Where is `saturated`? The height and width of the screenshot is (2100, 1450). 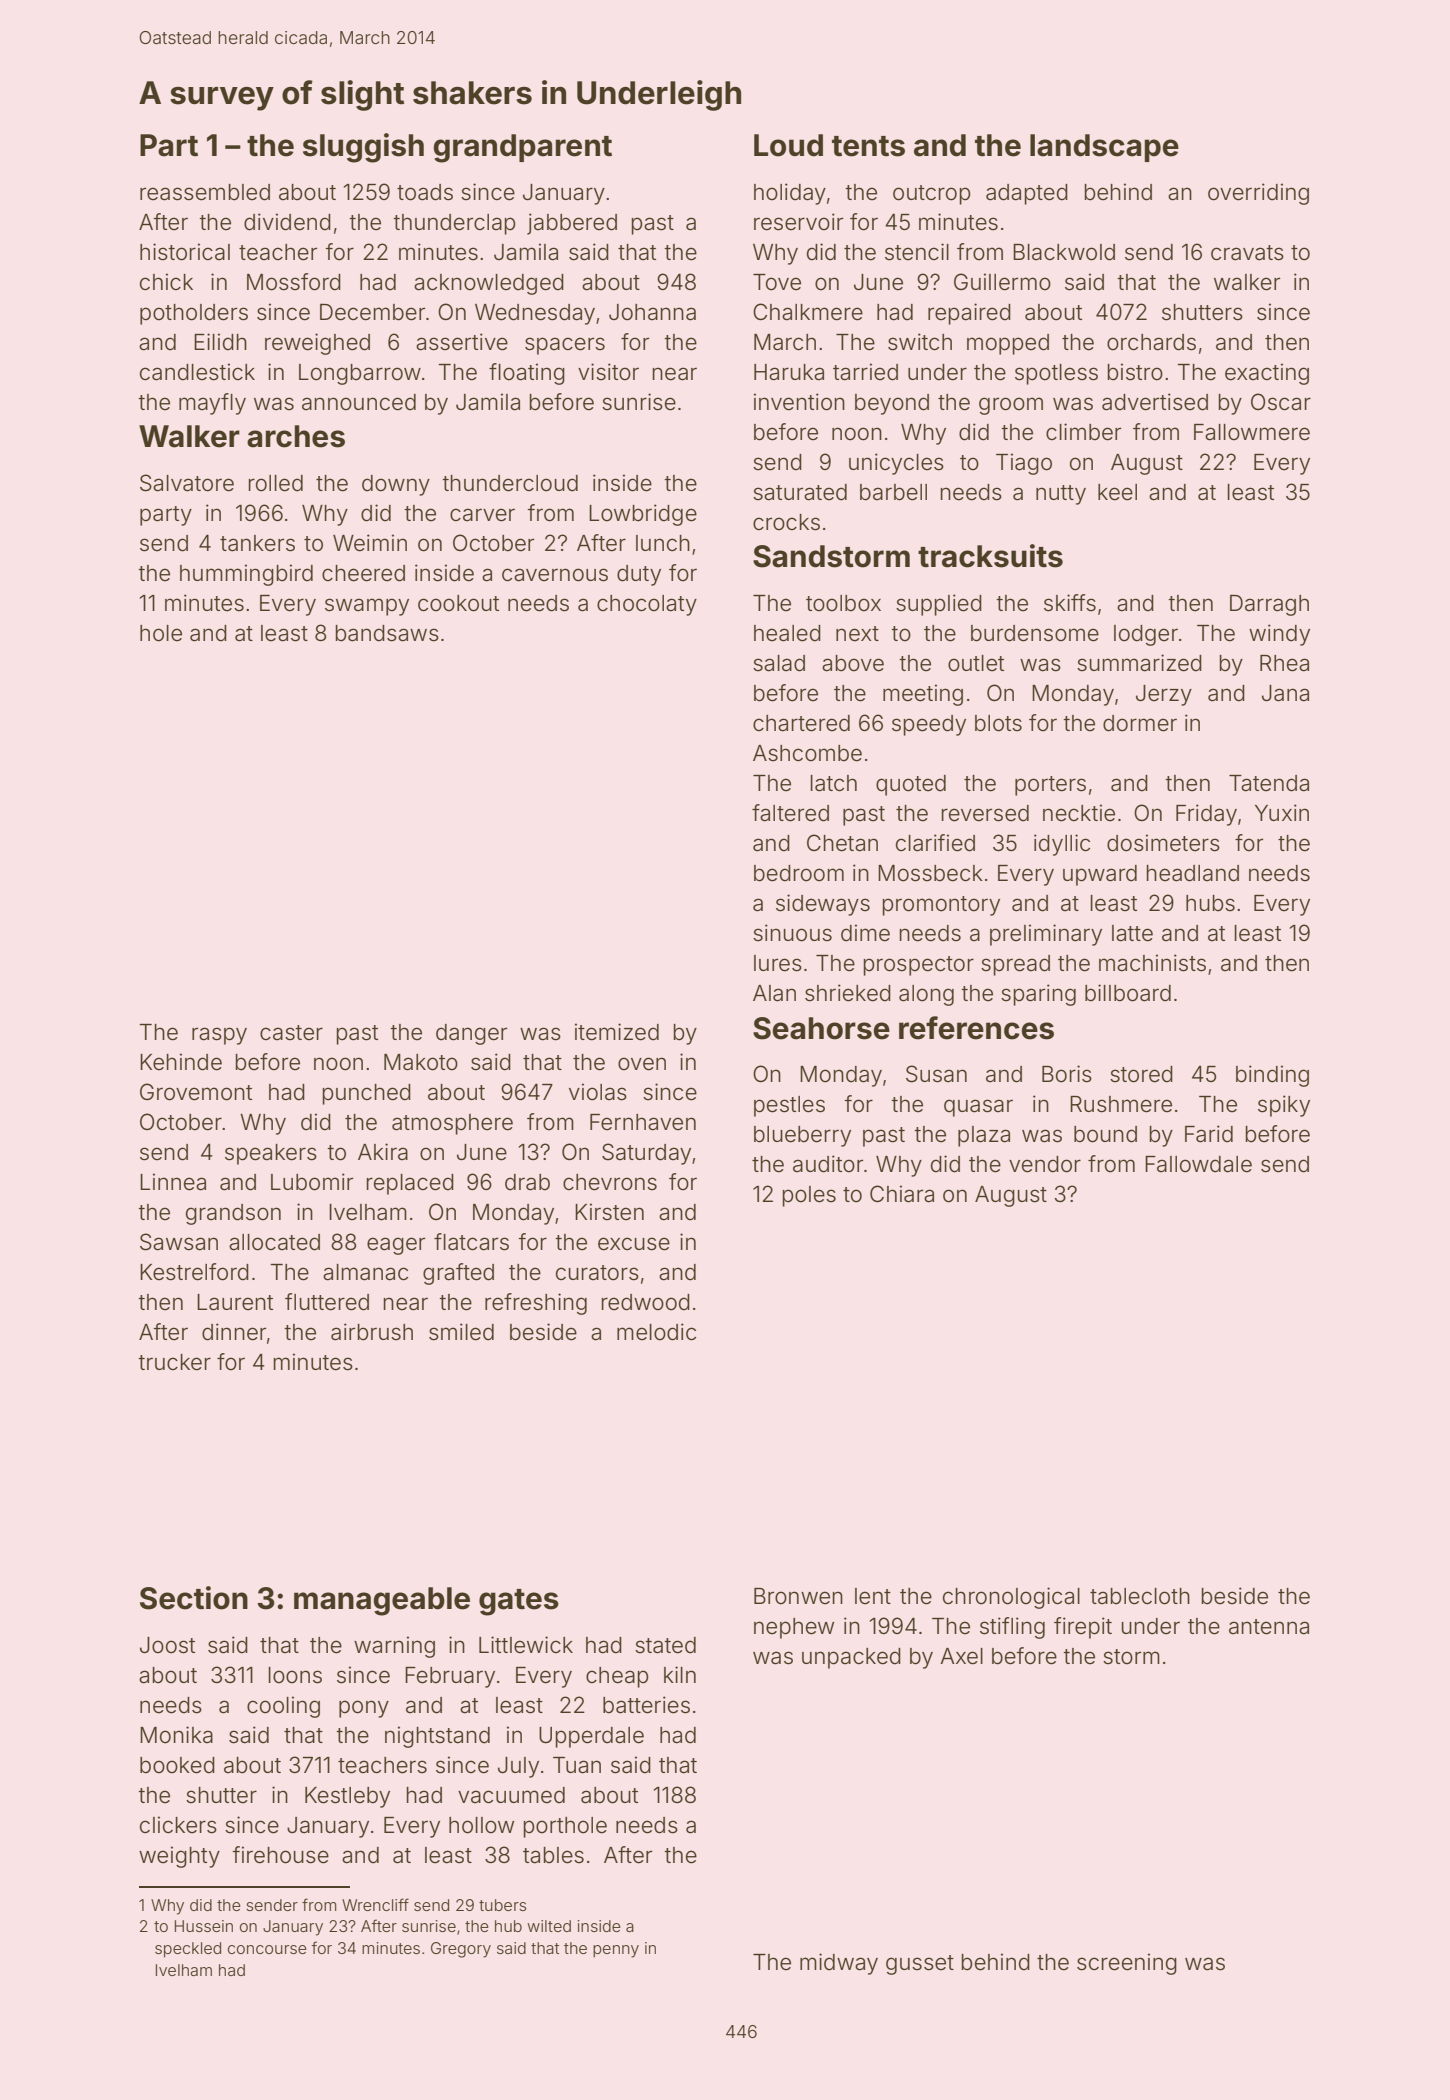 saturated is located at coordinates (800, 492).
